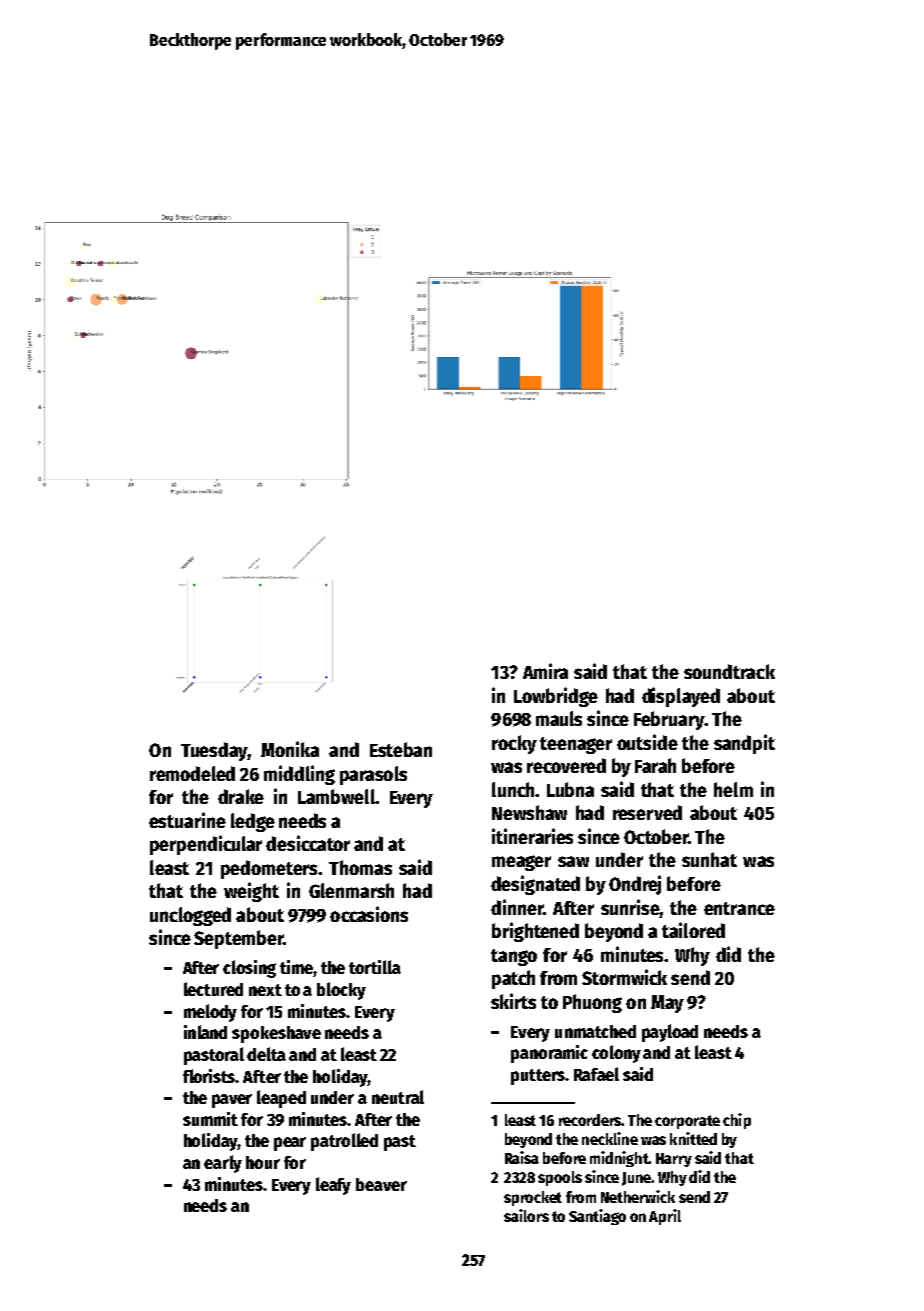 The image size is (924, 1311). Describe the element at coordinates (205, 1032) in the screenshot. I see `inland` at that location.
